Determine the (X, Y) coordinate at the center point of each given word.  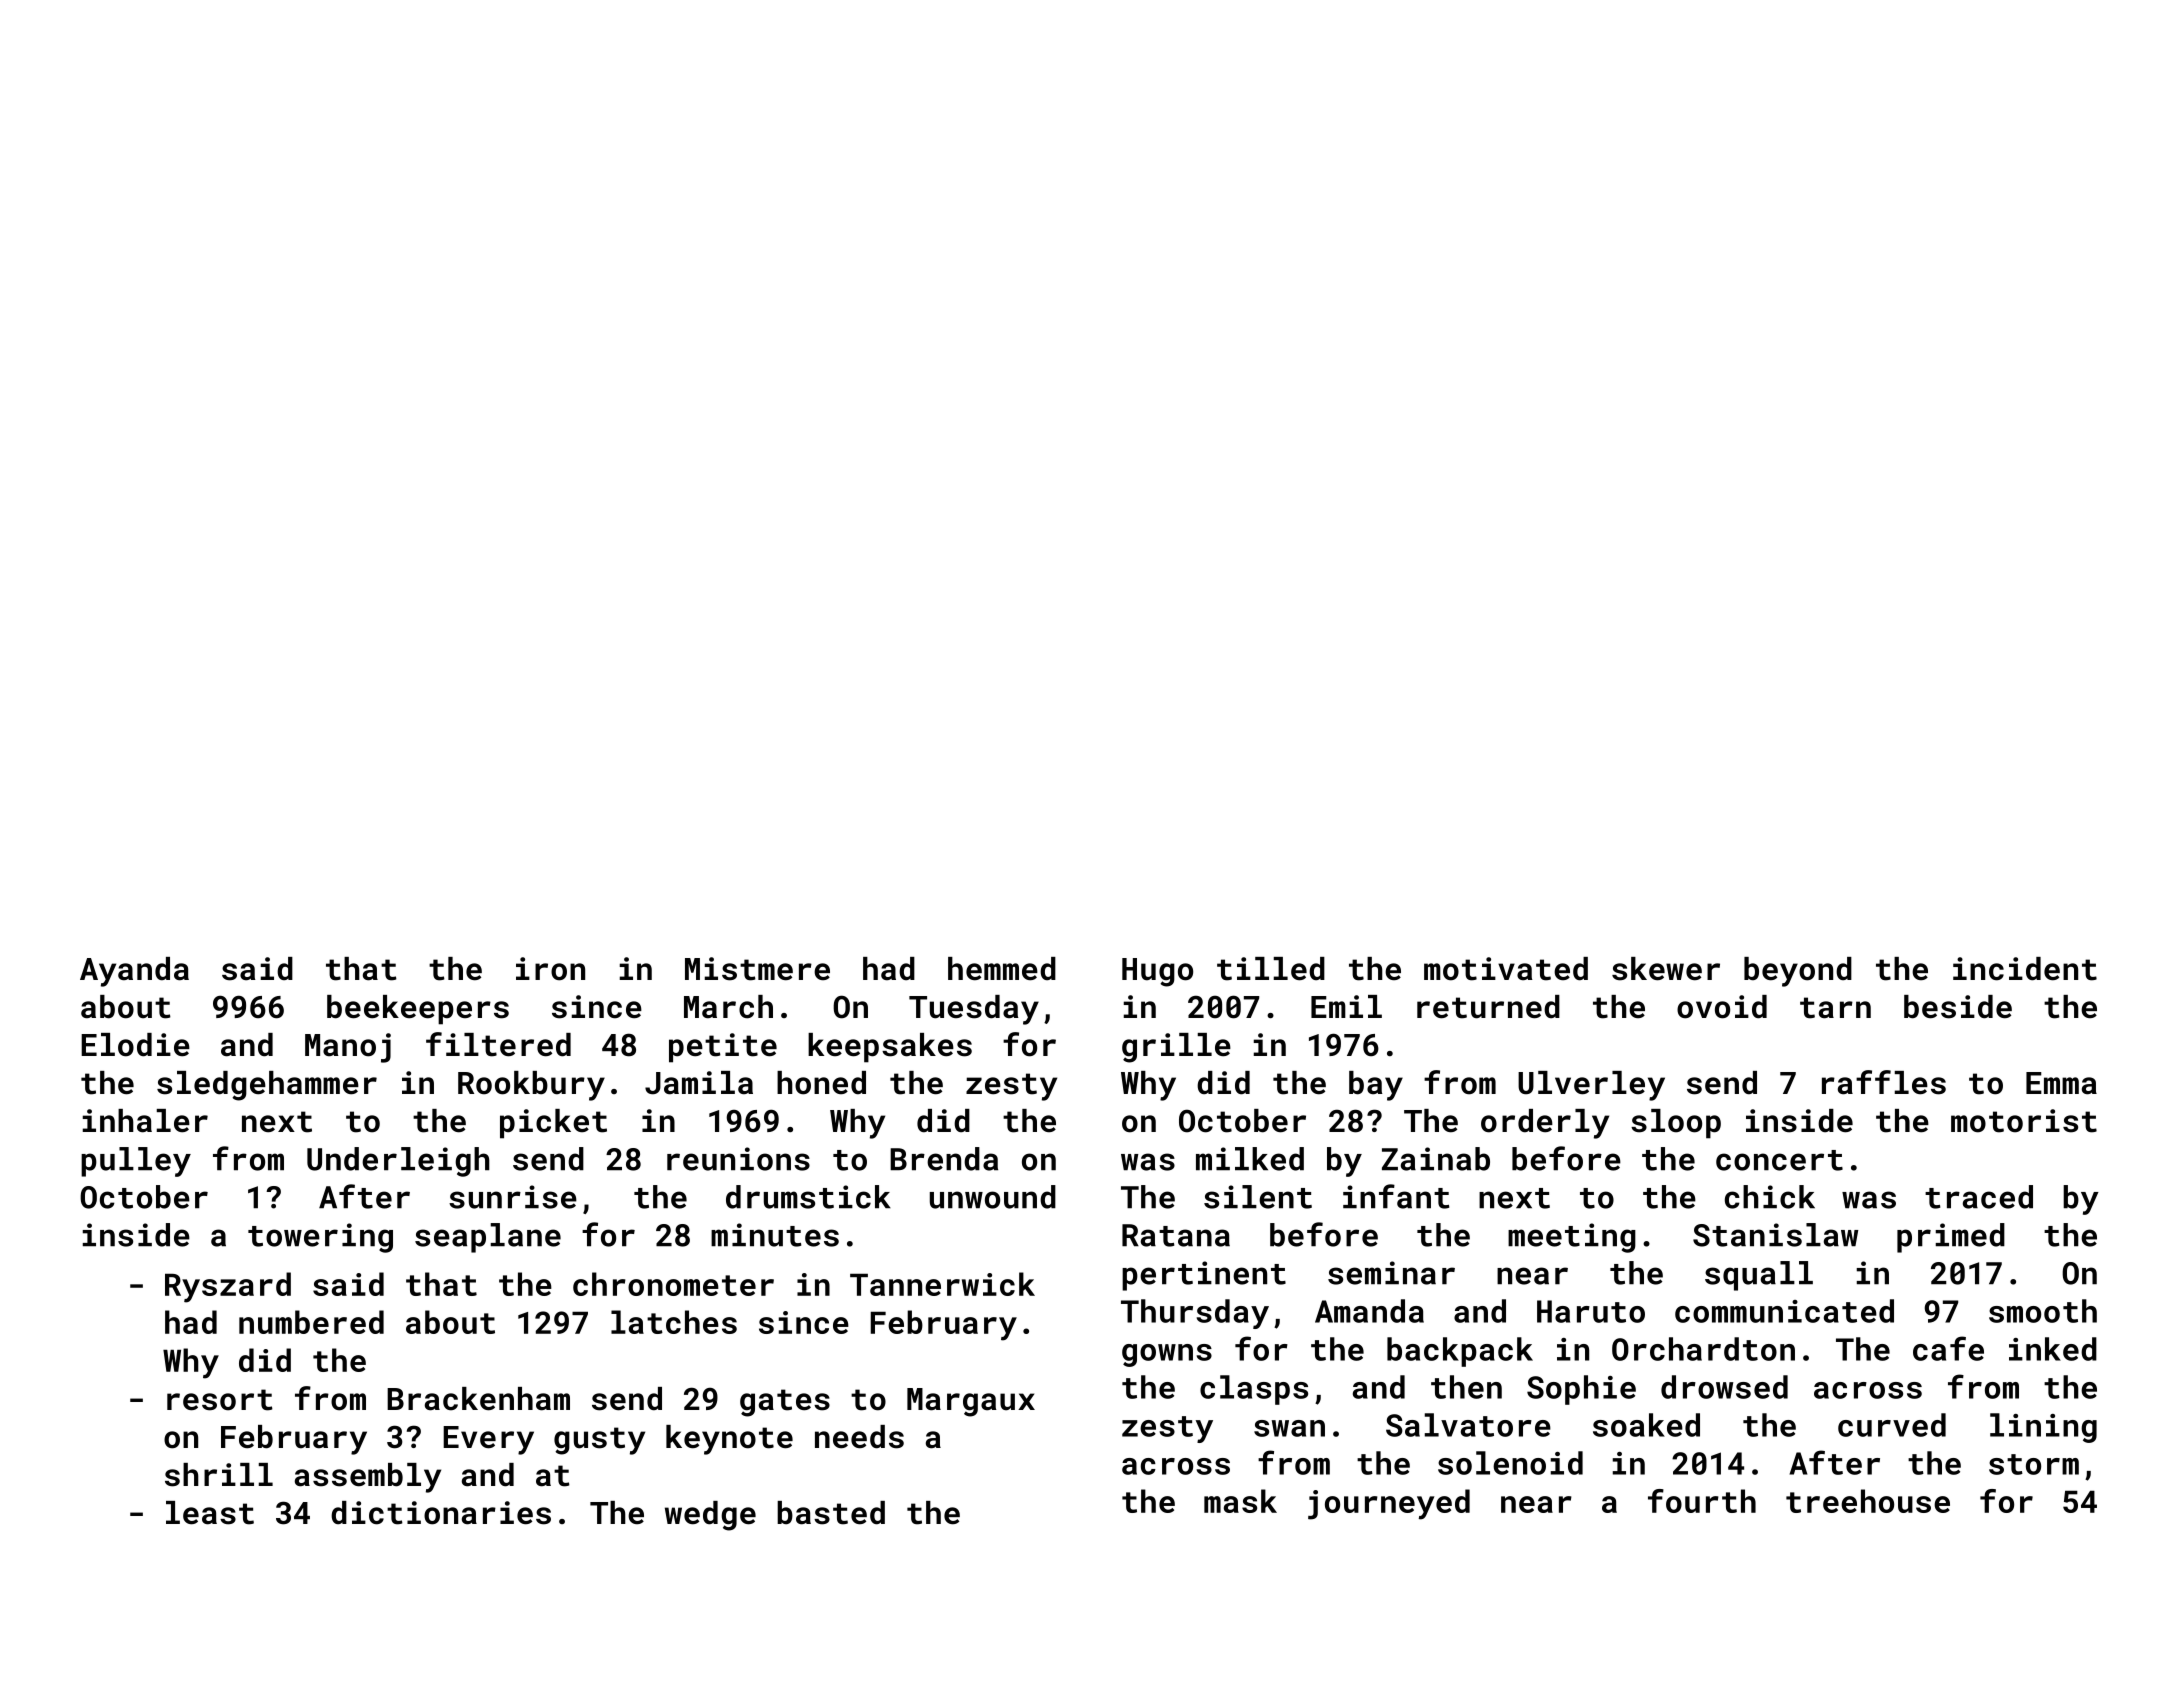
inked (2053, 1349)
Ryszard (228, 1287)
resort (220, 1400)
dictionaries (441, 1513)
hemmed (1002, 969)
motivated (1506, 969)
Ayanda (134, 972)
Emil (1346, 1006)
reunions (738, 1159)
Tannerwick (942, 1284)
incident (2025, 969)
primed (1951, 1238)
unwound (993, 1197)
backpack (1460, 1352)
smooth (2043, 1311)
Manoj (348, 1048)
